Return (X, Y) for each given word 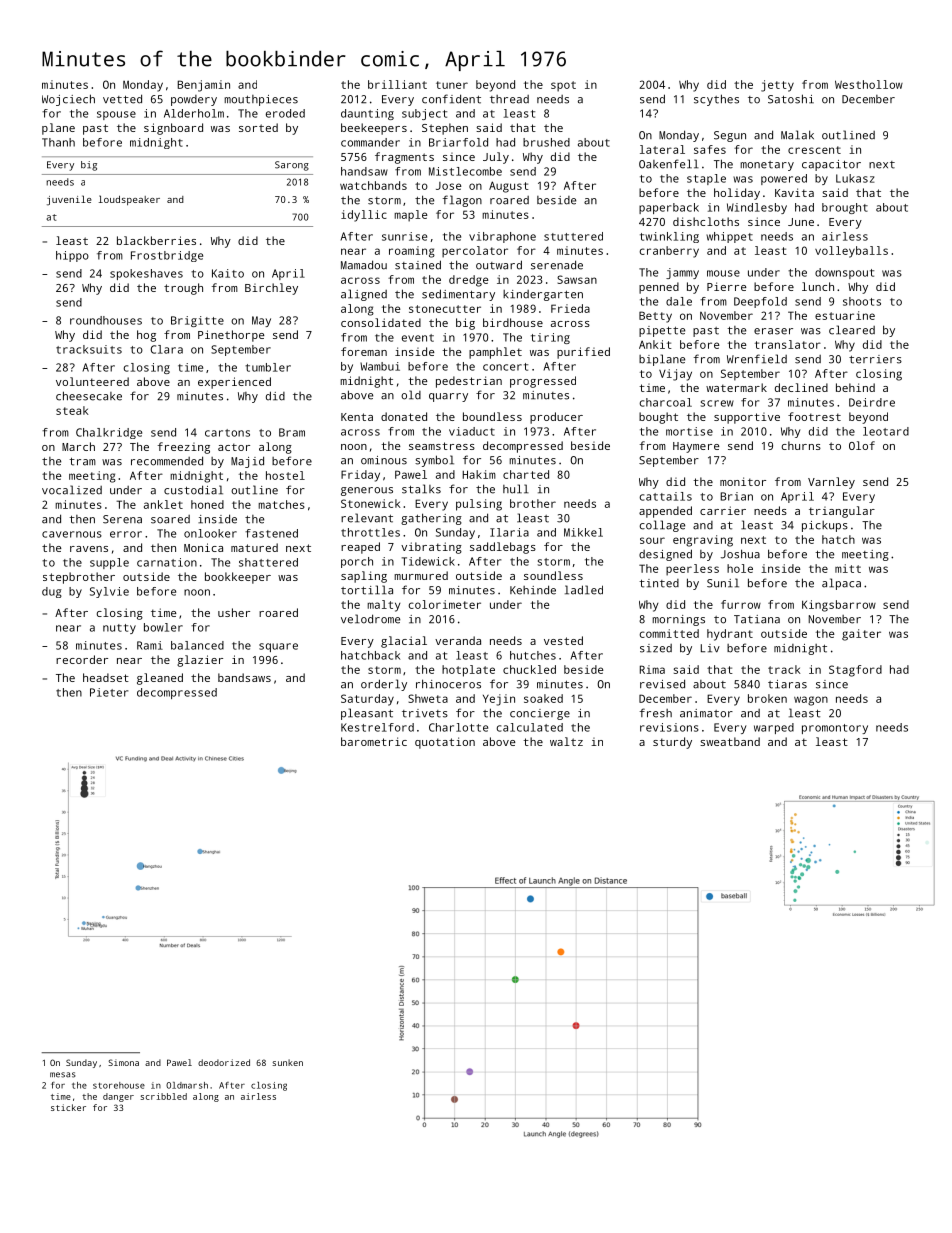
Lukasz (855, 178)
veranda (458, 640)
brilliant (397, 84)
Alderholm (194, 113)
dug (52, 592)
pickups (825, 526)
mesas (63, 1075)
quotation (445, 743)
